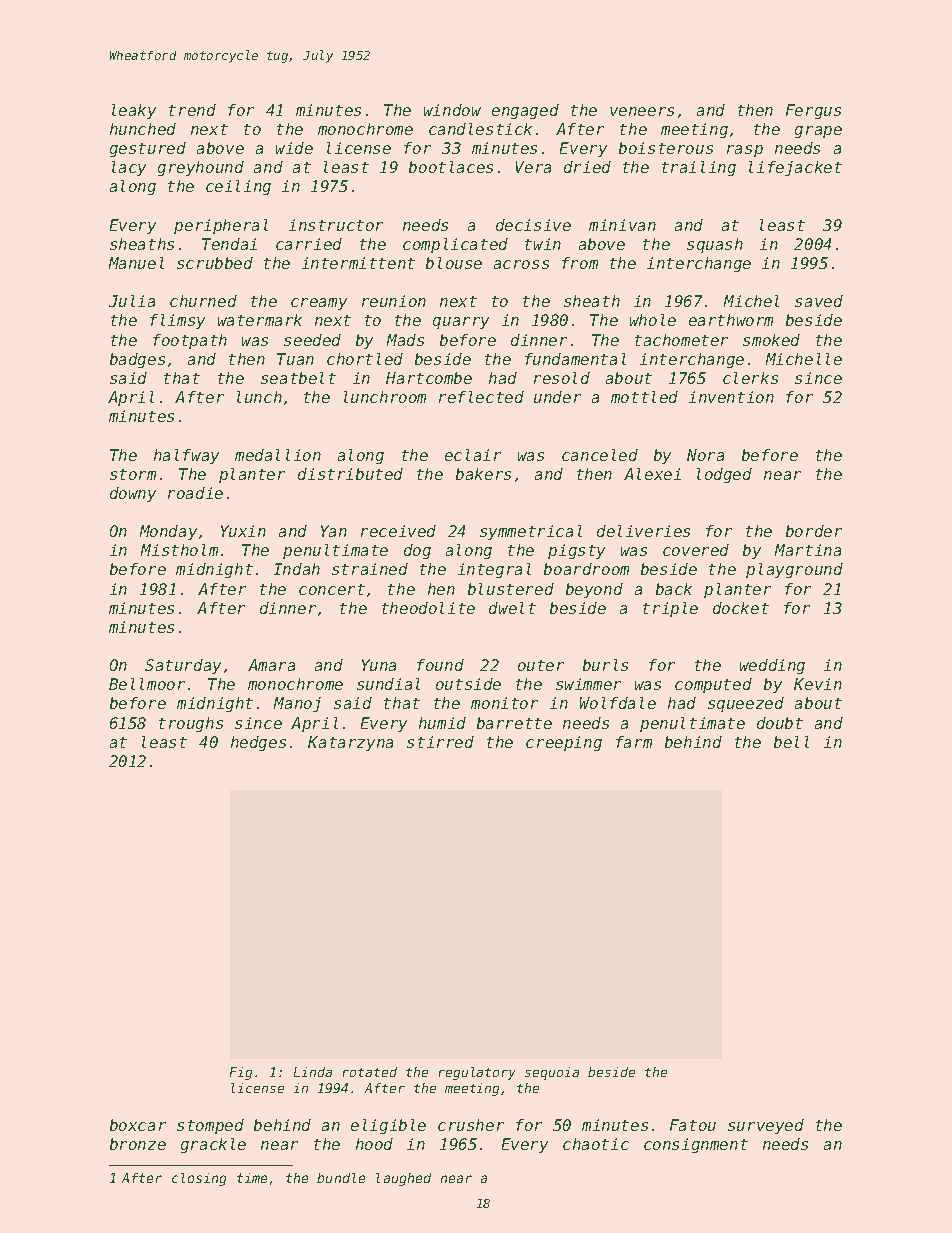  What do you see at coordinates (808, 550) in the screenshot?
I see `Martina` at bounding box center [808, 550].
